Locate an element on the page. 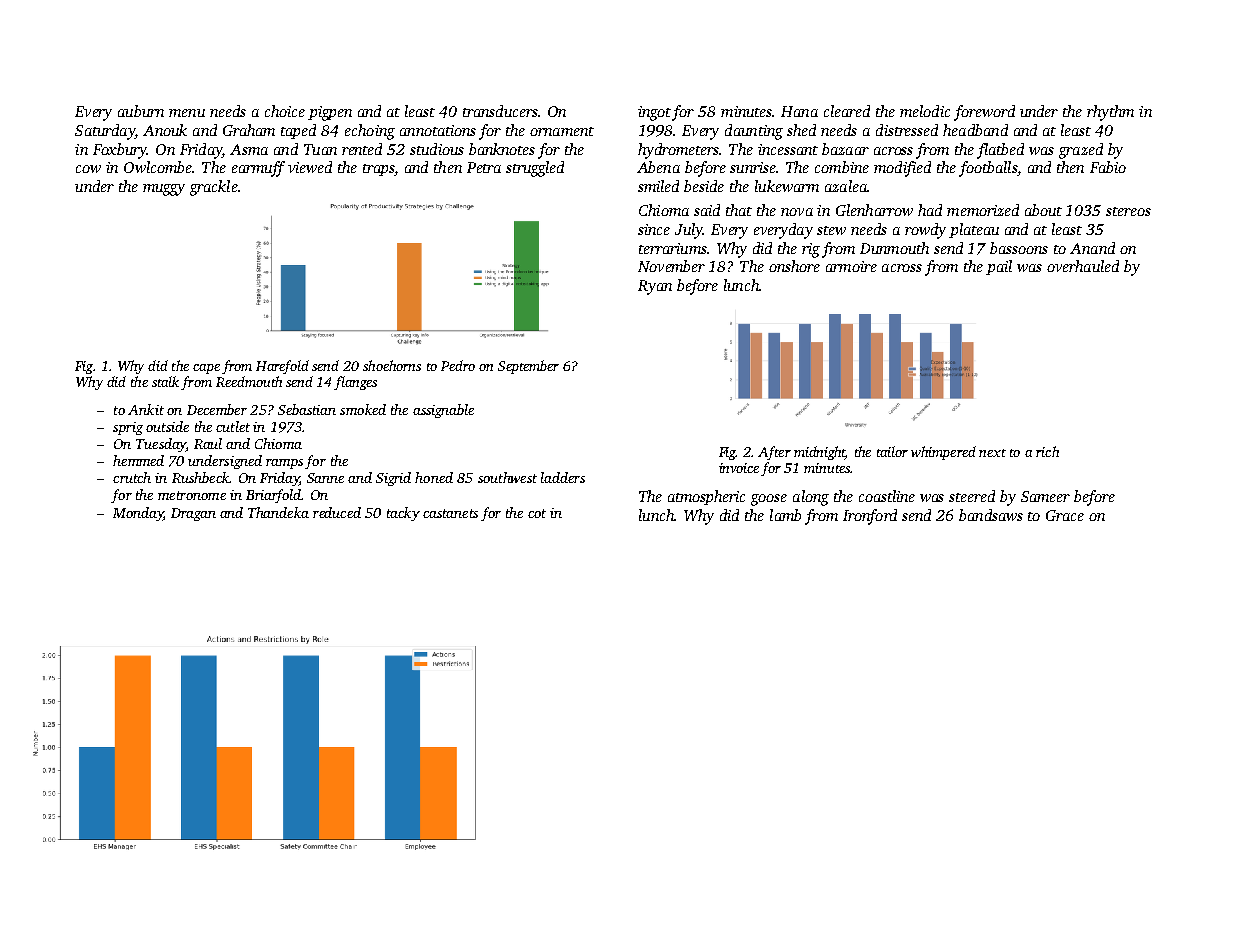 This document has height=952, width=1233. Dragan is located at coordinates (193, 514).
